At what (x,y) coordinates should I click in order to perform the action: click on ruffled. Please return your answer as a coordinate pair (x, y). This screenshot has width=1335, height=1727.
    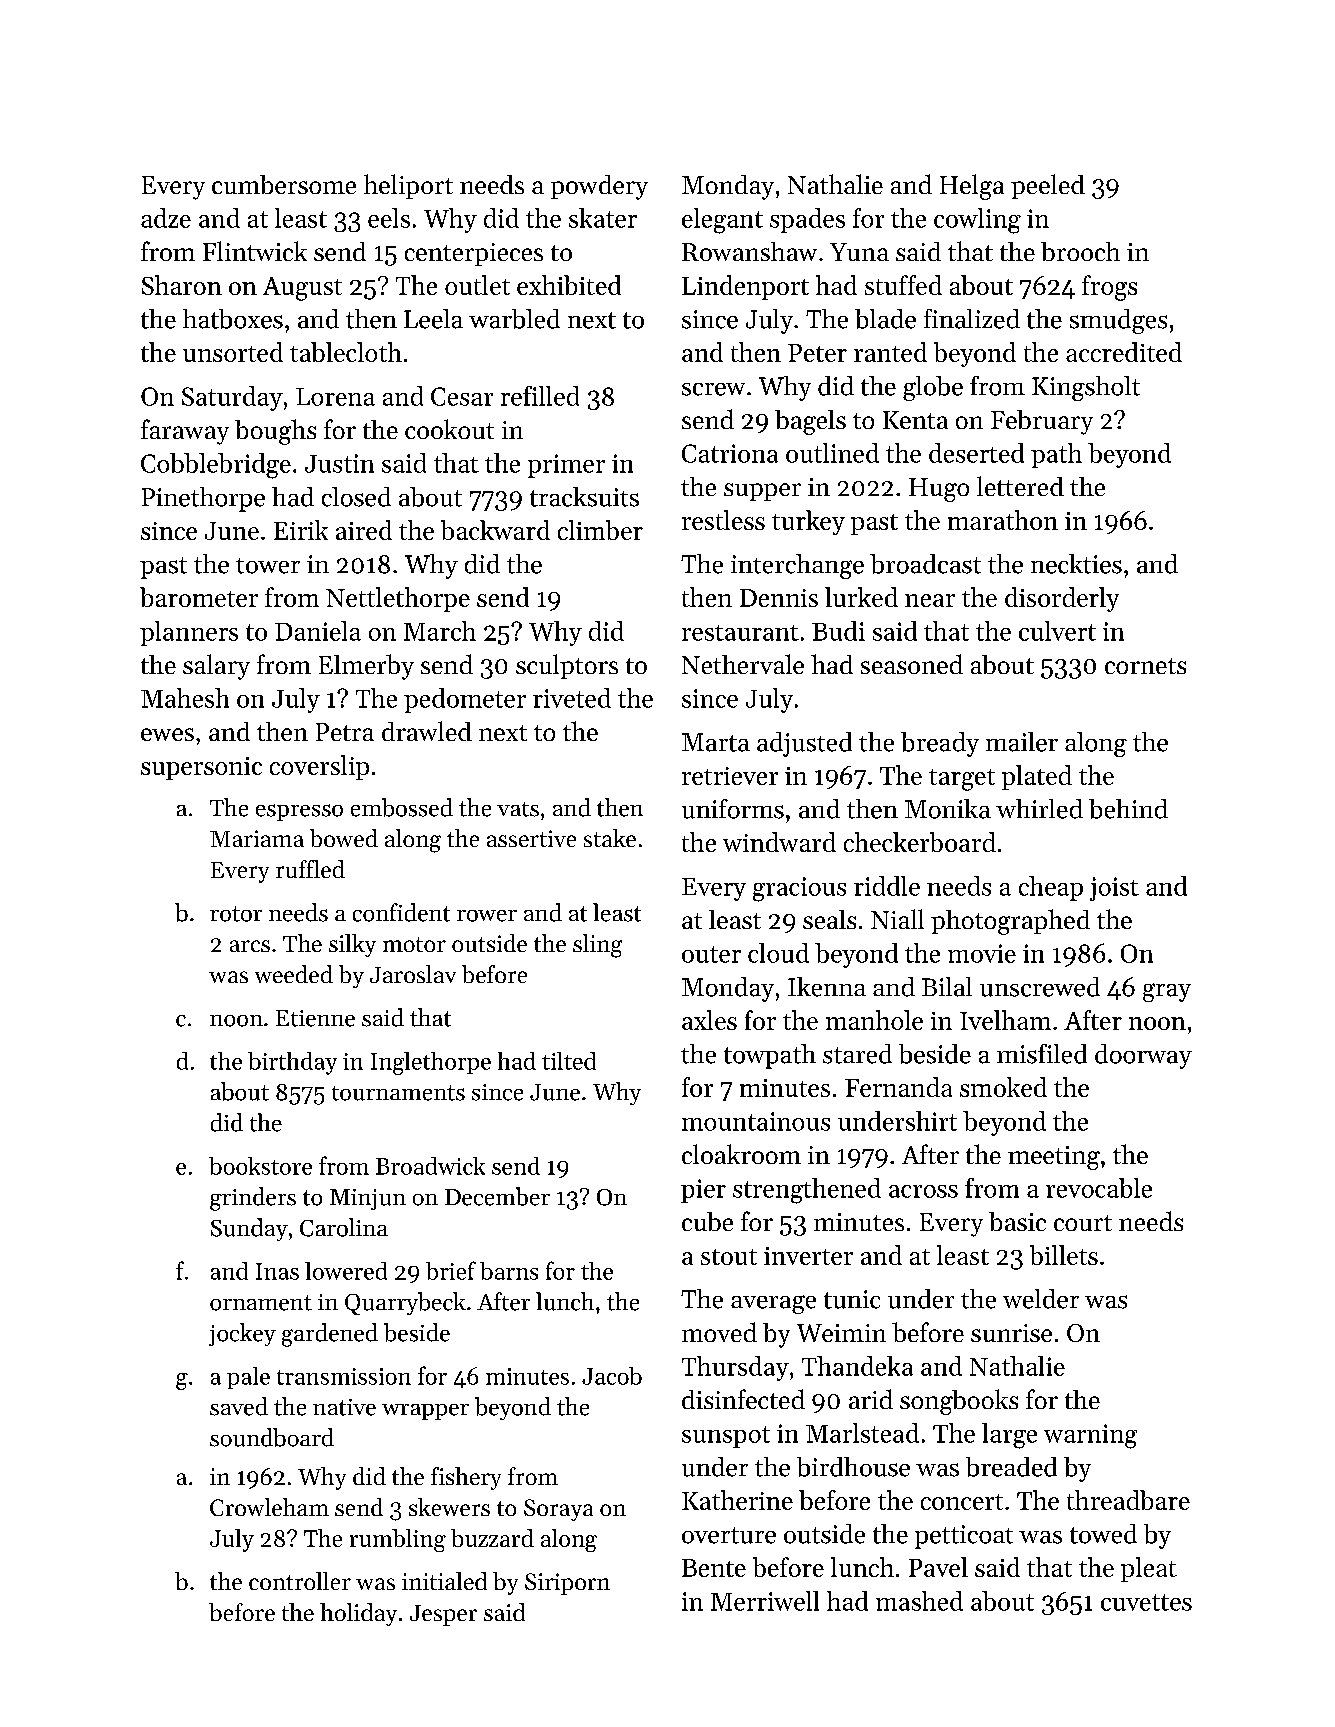
    Looking at the image, I should click on (310, 869).
